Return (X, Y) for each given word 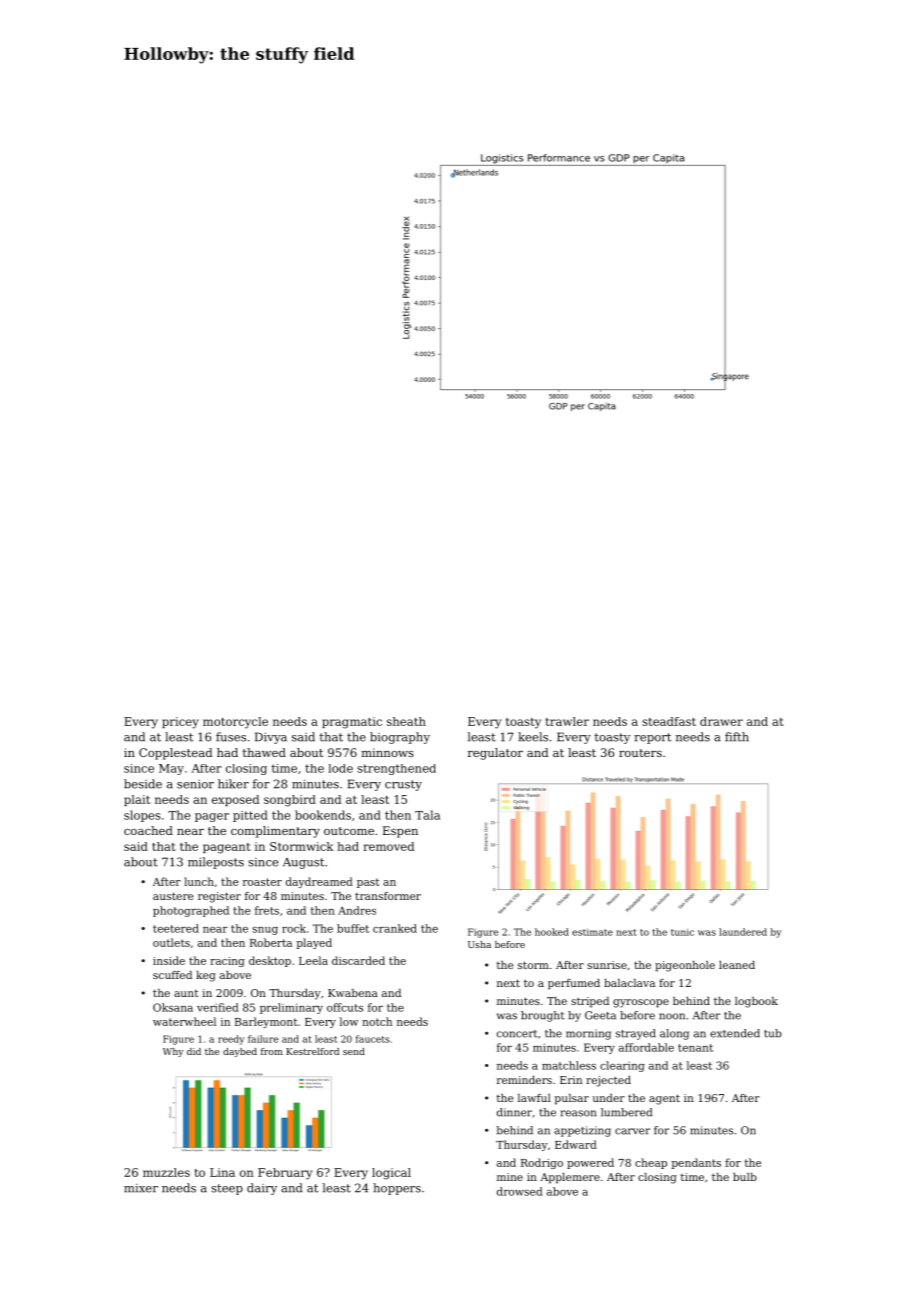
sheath (406, 721)
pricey (180, 723)
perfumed (574, 984)
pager (212, 817)
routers (640, 753)
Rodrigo (542, 1163)
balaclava (629, 983)
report (652, 738)
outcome (349, 831)
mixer (141, 1188)
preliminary (291, 1008)
